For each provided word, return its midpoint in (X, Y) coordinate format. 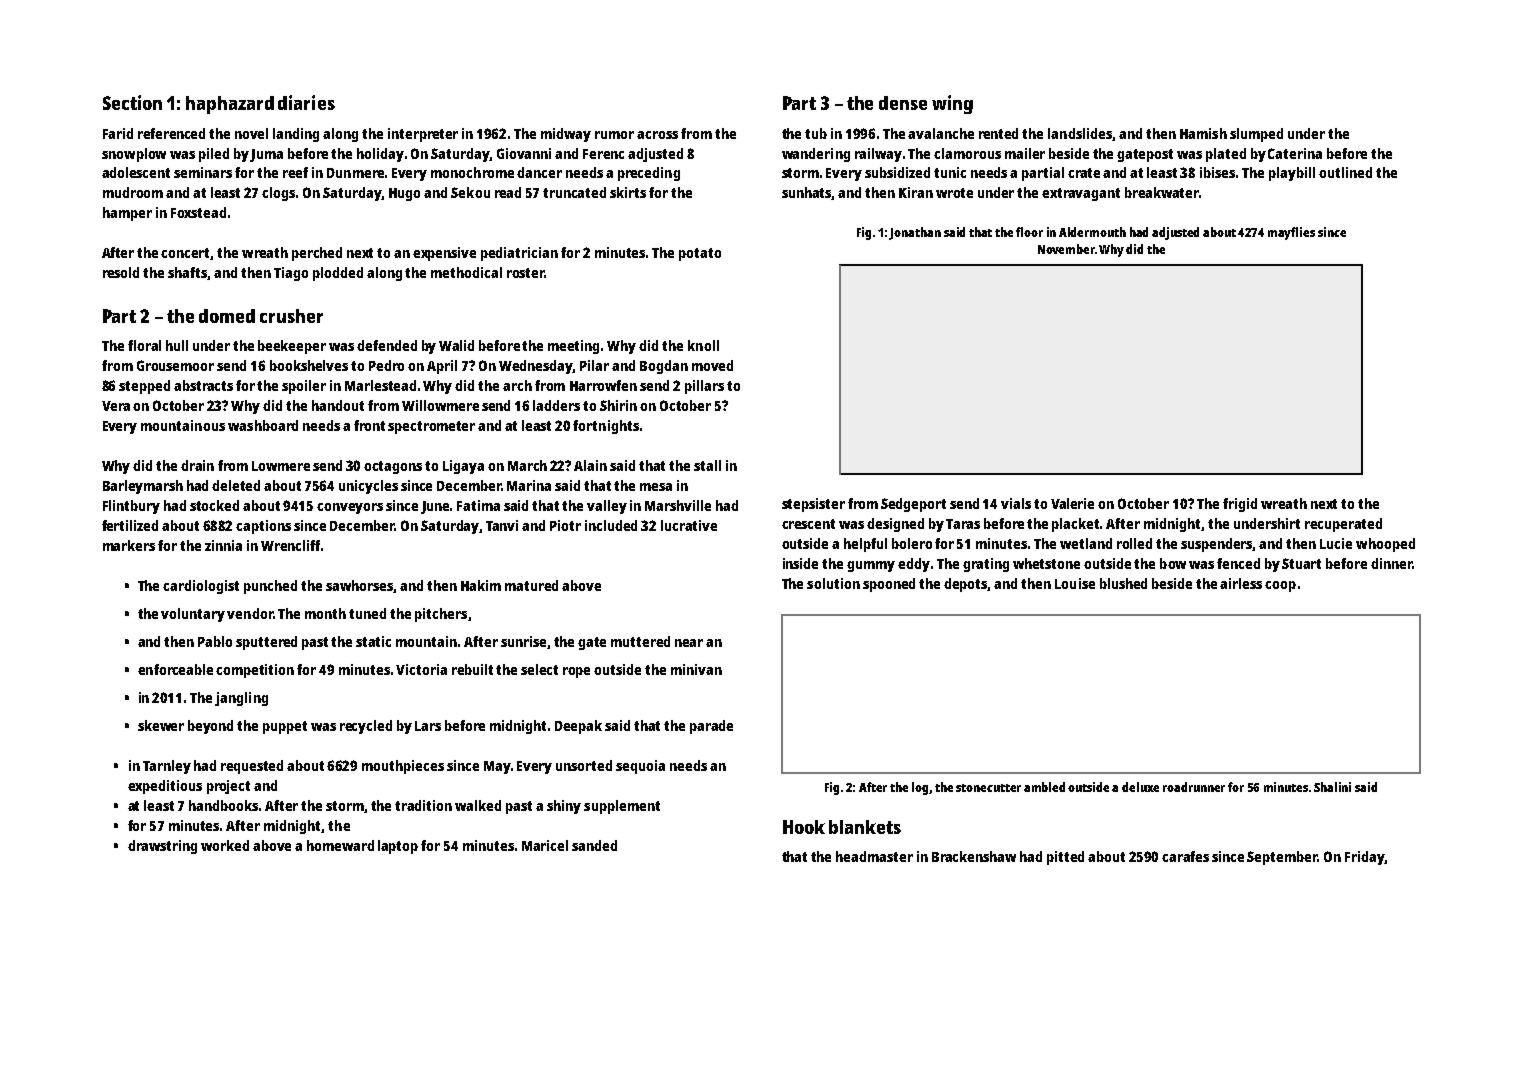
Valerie (1072, 503)
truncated (574, 192)
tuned (367, 613)
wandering (816, 155)
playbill (1292, 174)
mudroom (133, 192)
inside (800, 563)
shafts (188, 273)
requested (252, 767)
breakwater (1162, 192)
